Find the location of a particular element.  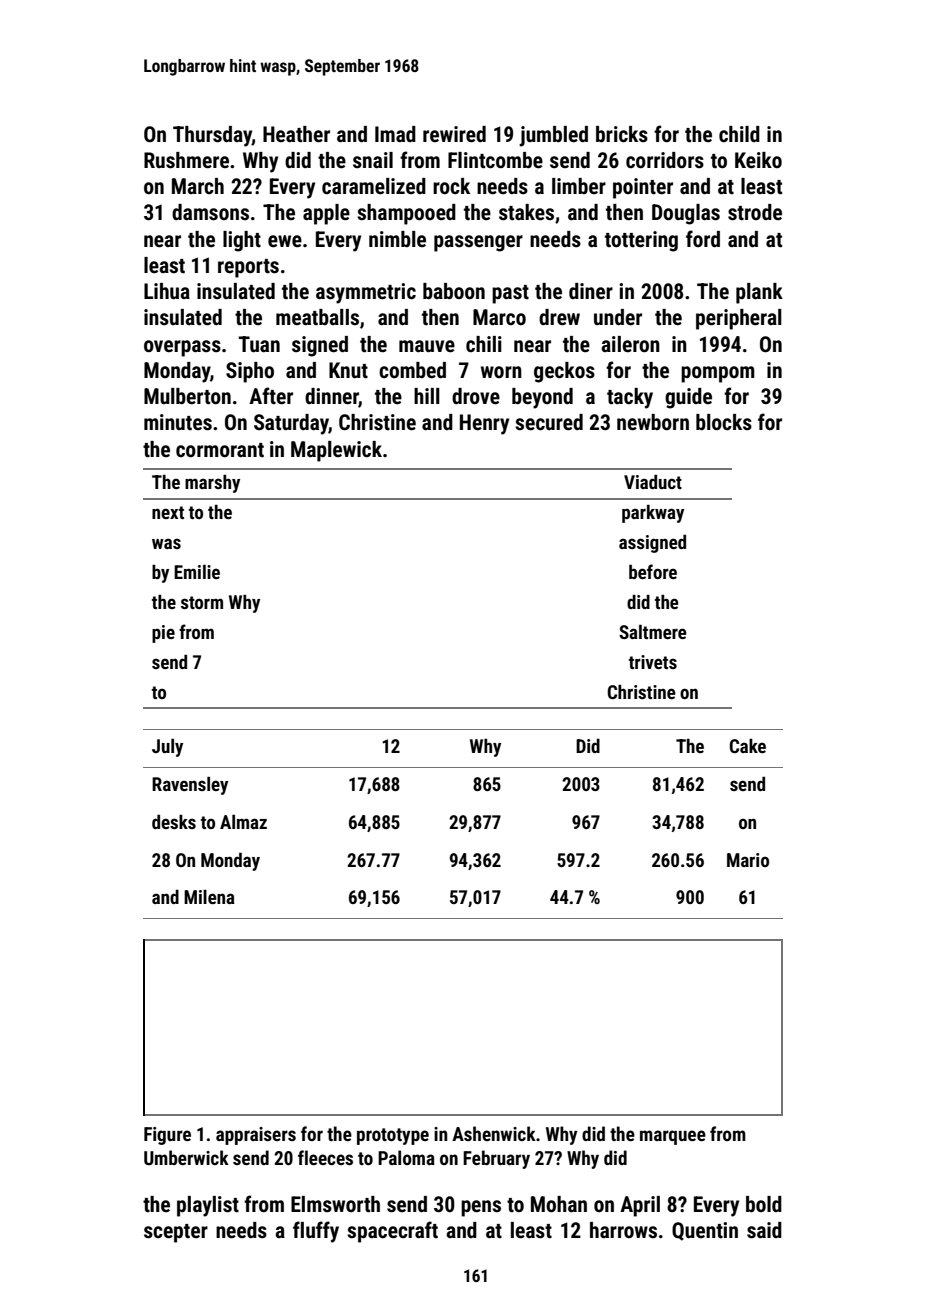

storm is located at coordinates (202, 602).
